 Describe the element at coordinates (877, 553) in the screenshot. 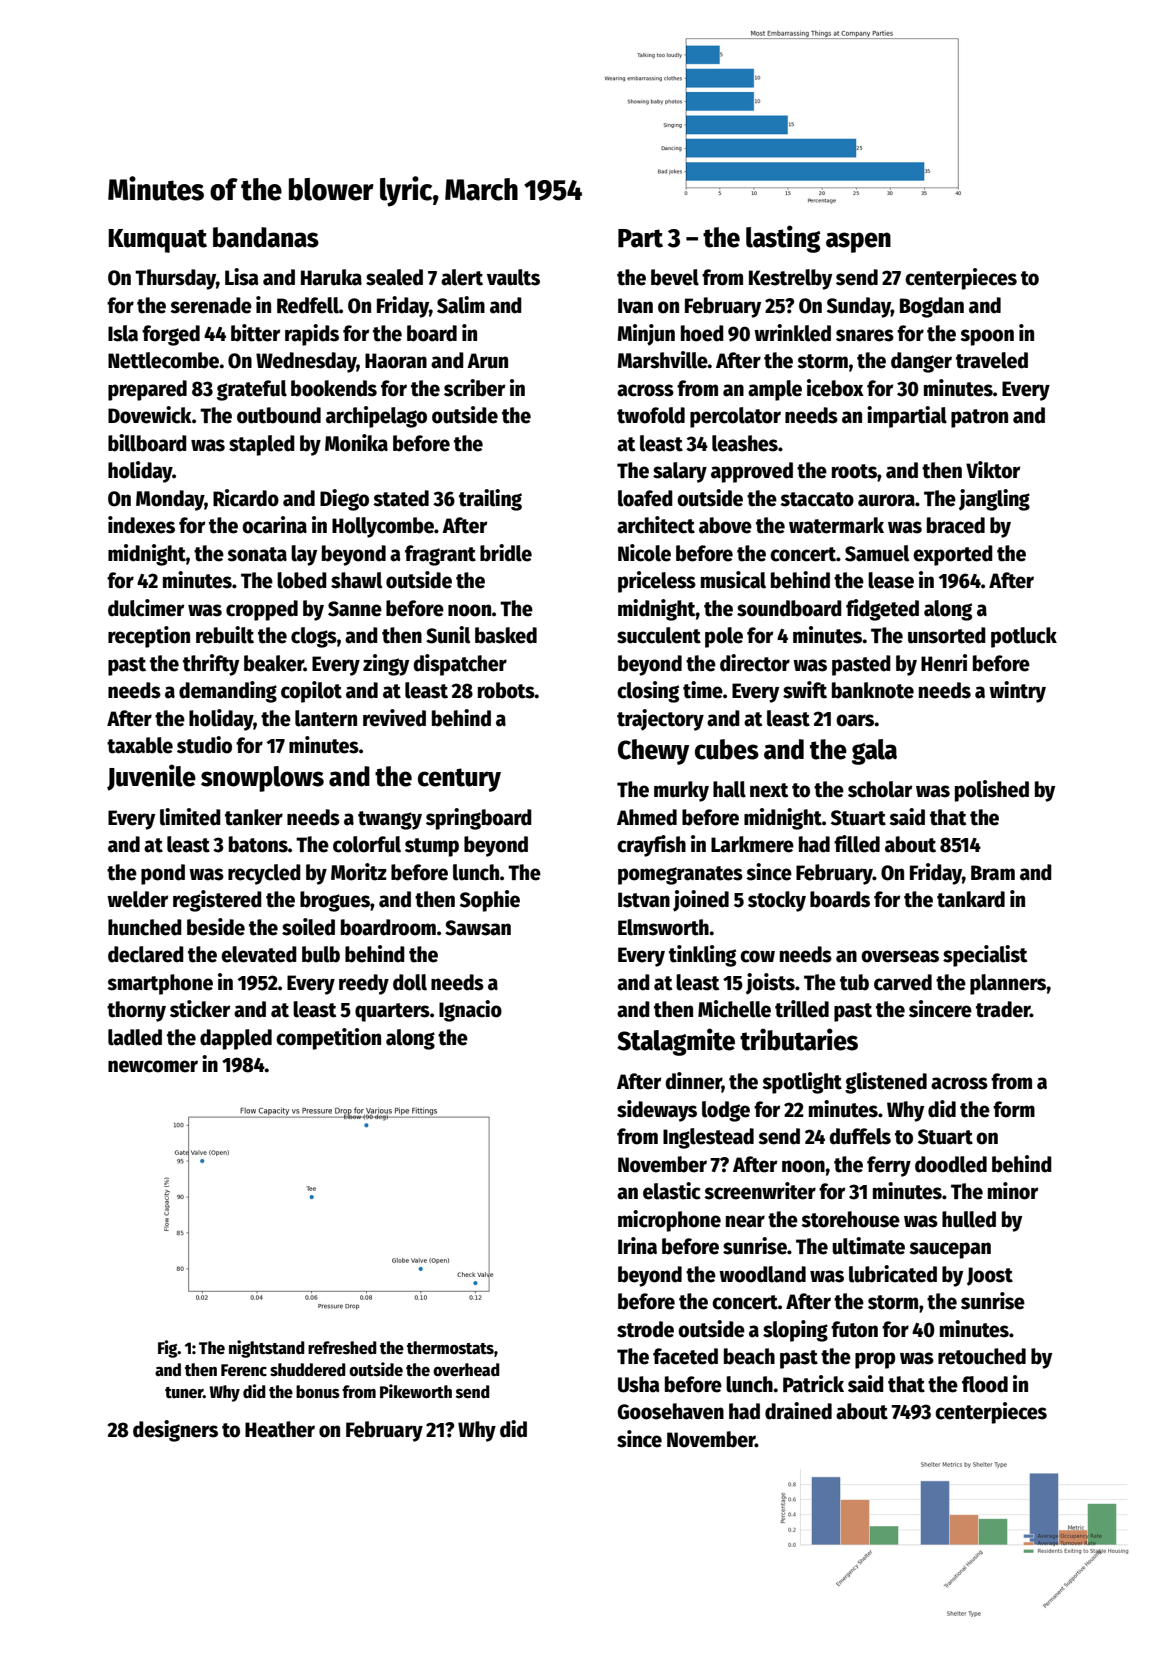

I see `Samuel` at that location.
